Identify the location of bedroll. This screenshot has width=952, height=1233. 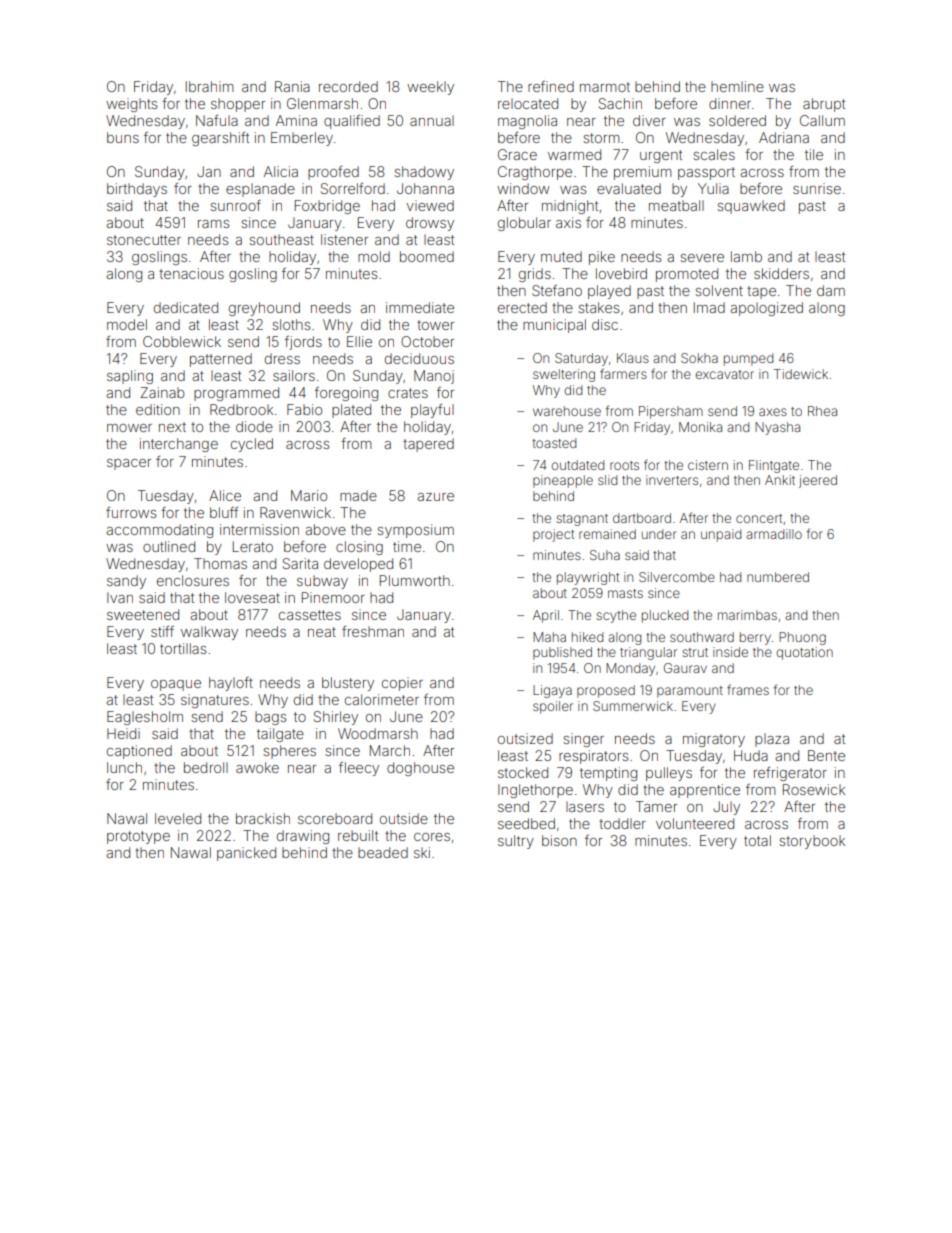
(206, 767).
